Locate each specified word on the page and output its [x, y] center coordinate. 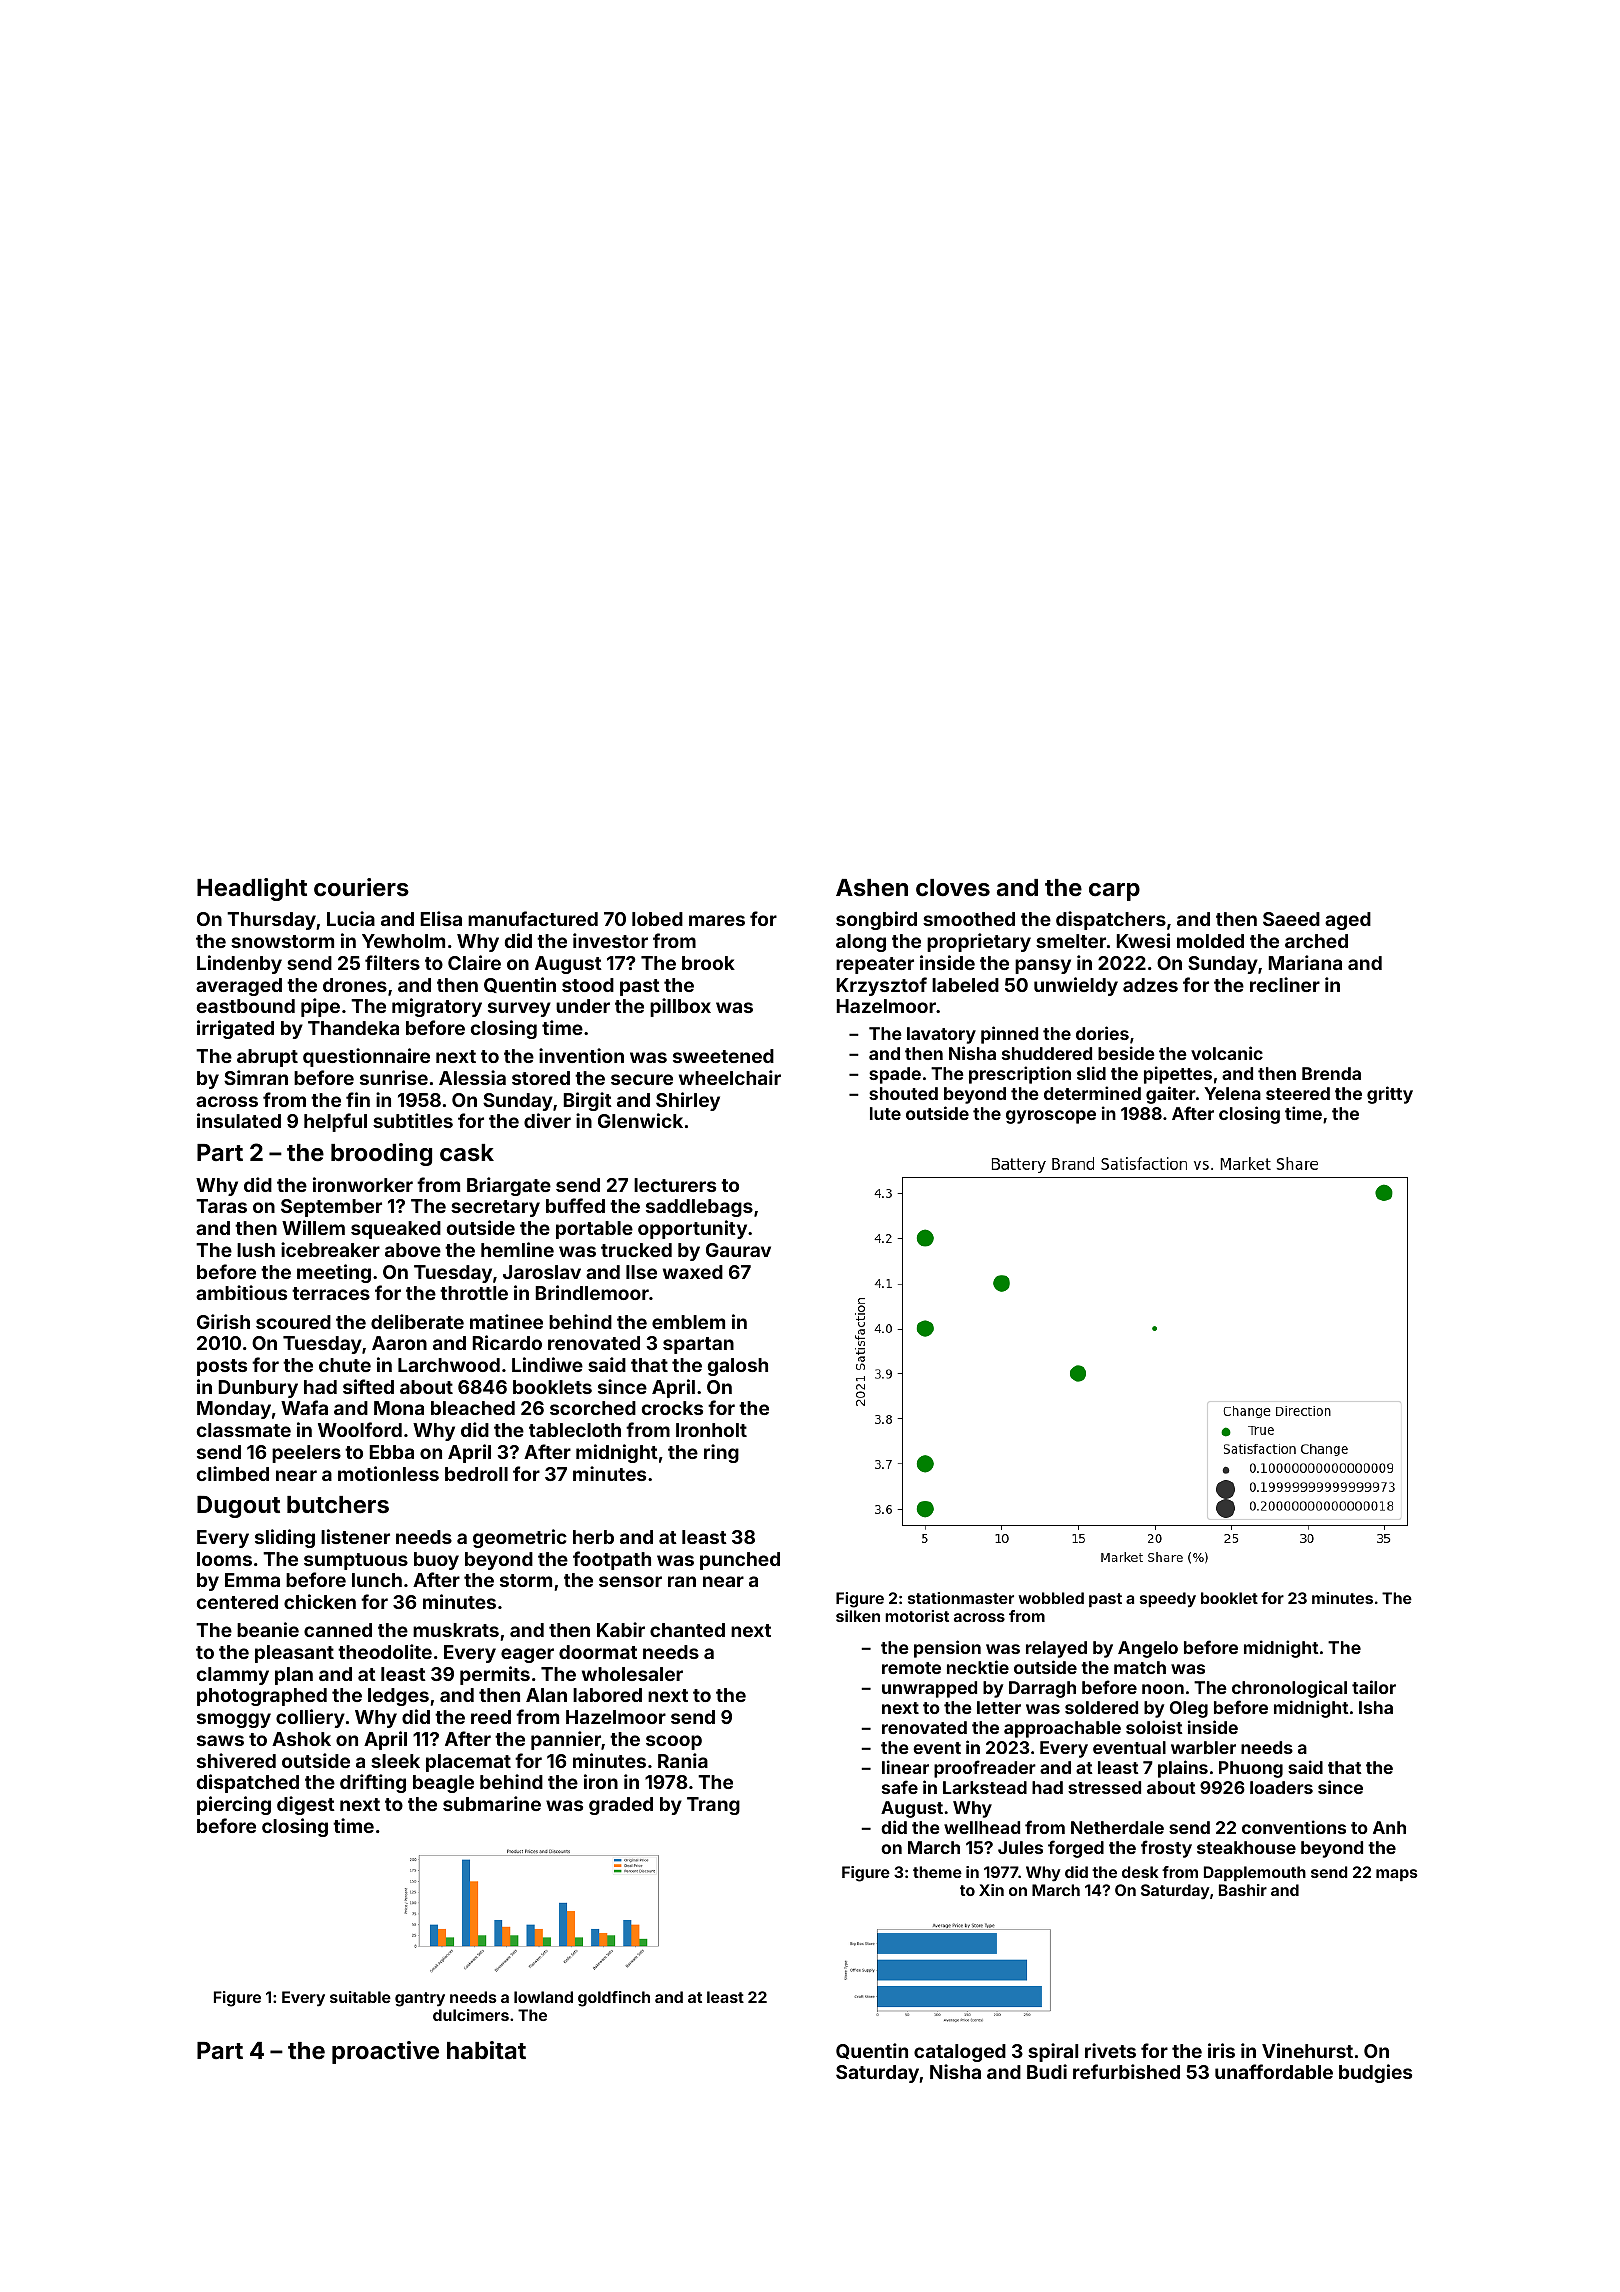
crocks [672, 1408]
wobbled [1051, 1598]
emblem [688, 1322]
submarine [492, 1803]
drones [355, 985]
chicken [320, 1601]
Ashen [872, 888]
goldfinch [614, 1999]
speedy [1168, 1600]
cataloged [960, 2053]
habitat [486, 2050]
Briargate [509, 1186]
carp [1114, 892]
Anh [1389, 1827]
